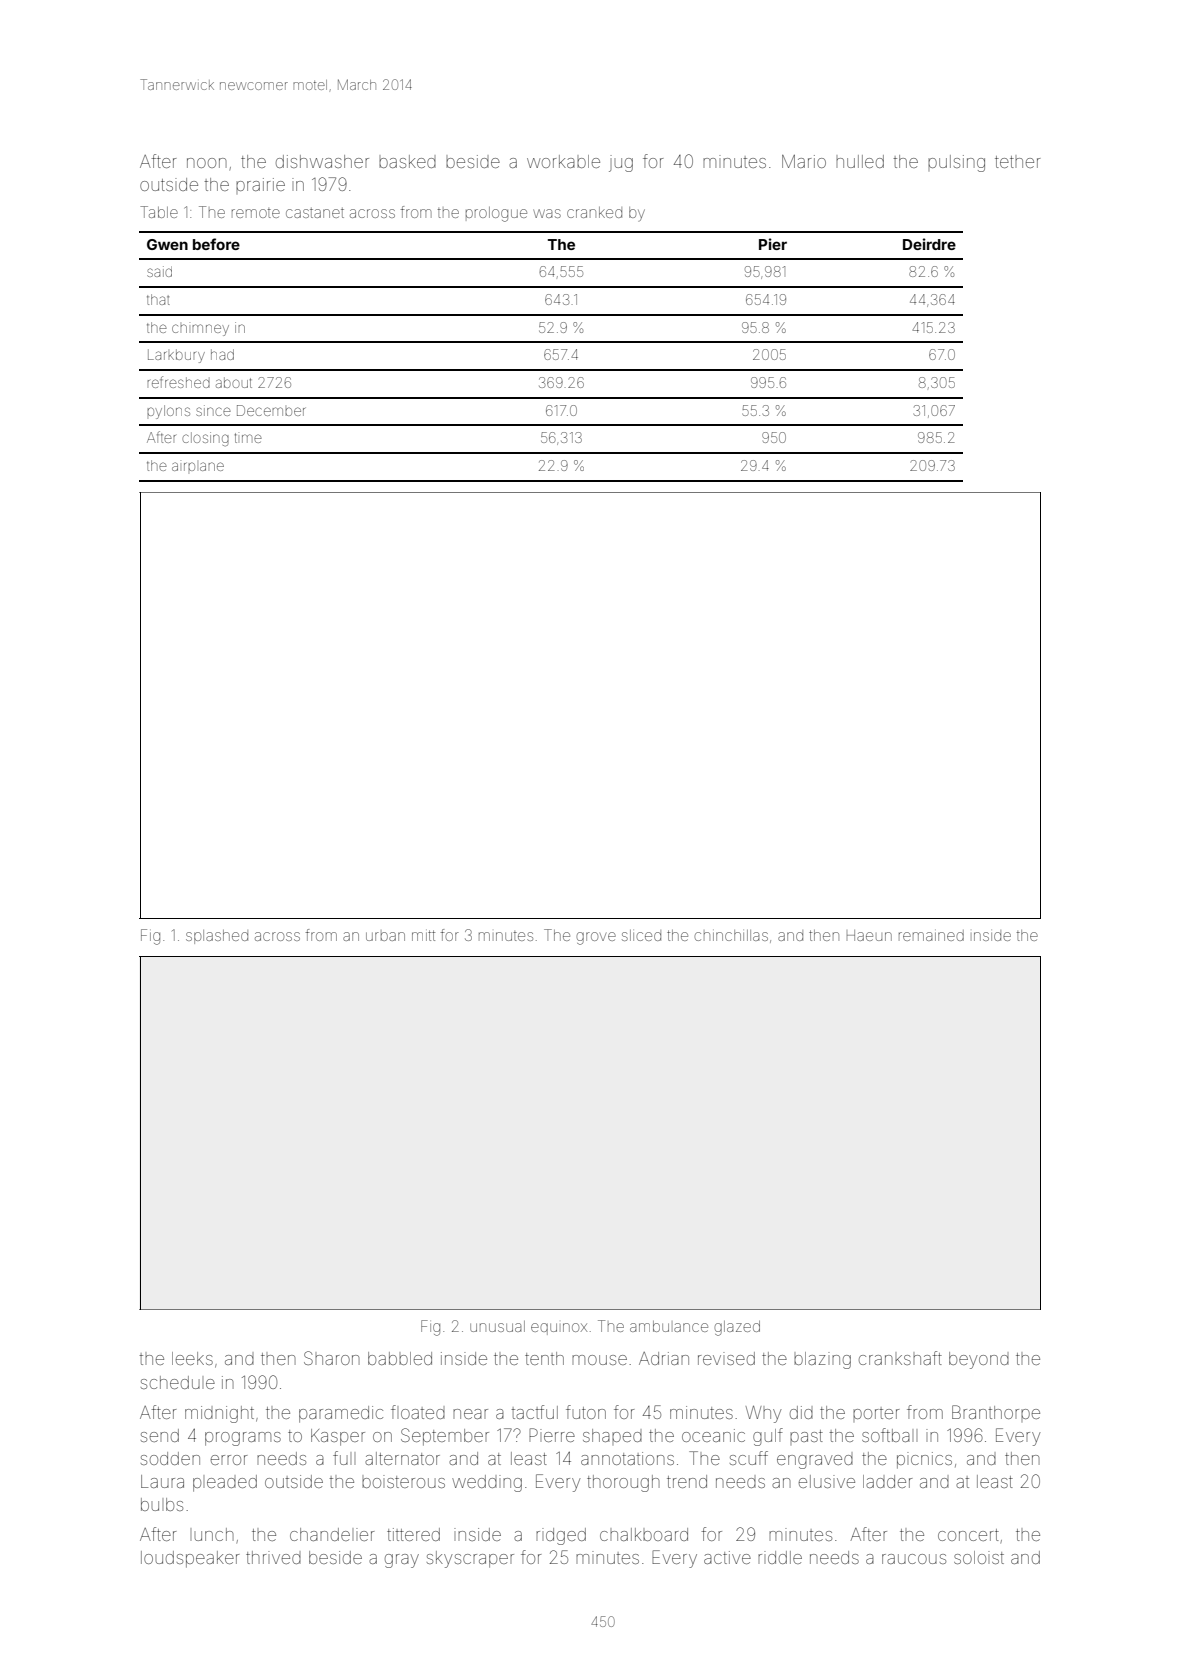  I want to click on mouse, so click(599, 1360).
